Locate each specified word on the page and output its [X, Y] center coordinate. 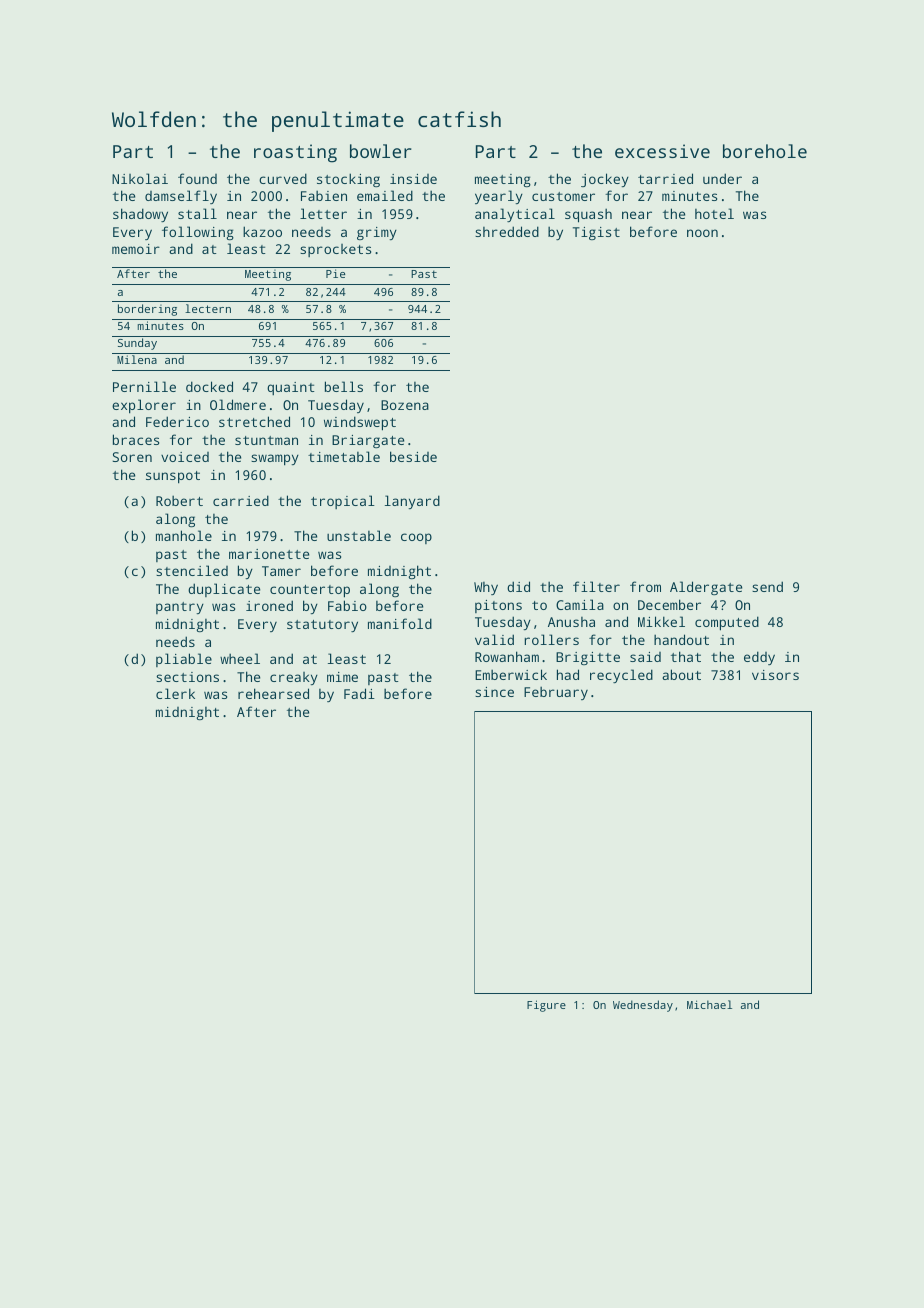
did [518, 586]
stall [197, 213]
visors [775, 675]
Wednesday [643, 1006]
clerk [175, 693]
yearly [499, 197]
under [722, 178]
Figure [546, 1006]
